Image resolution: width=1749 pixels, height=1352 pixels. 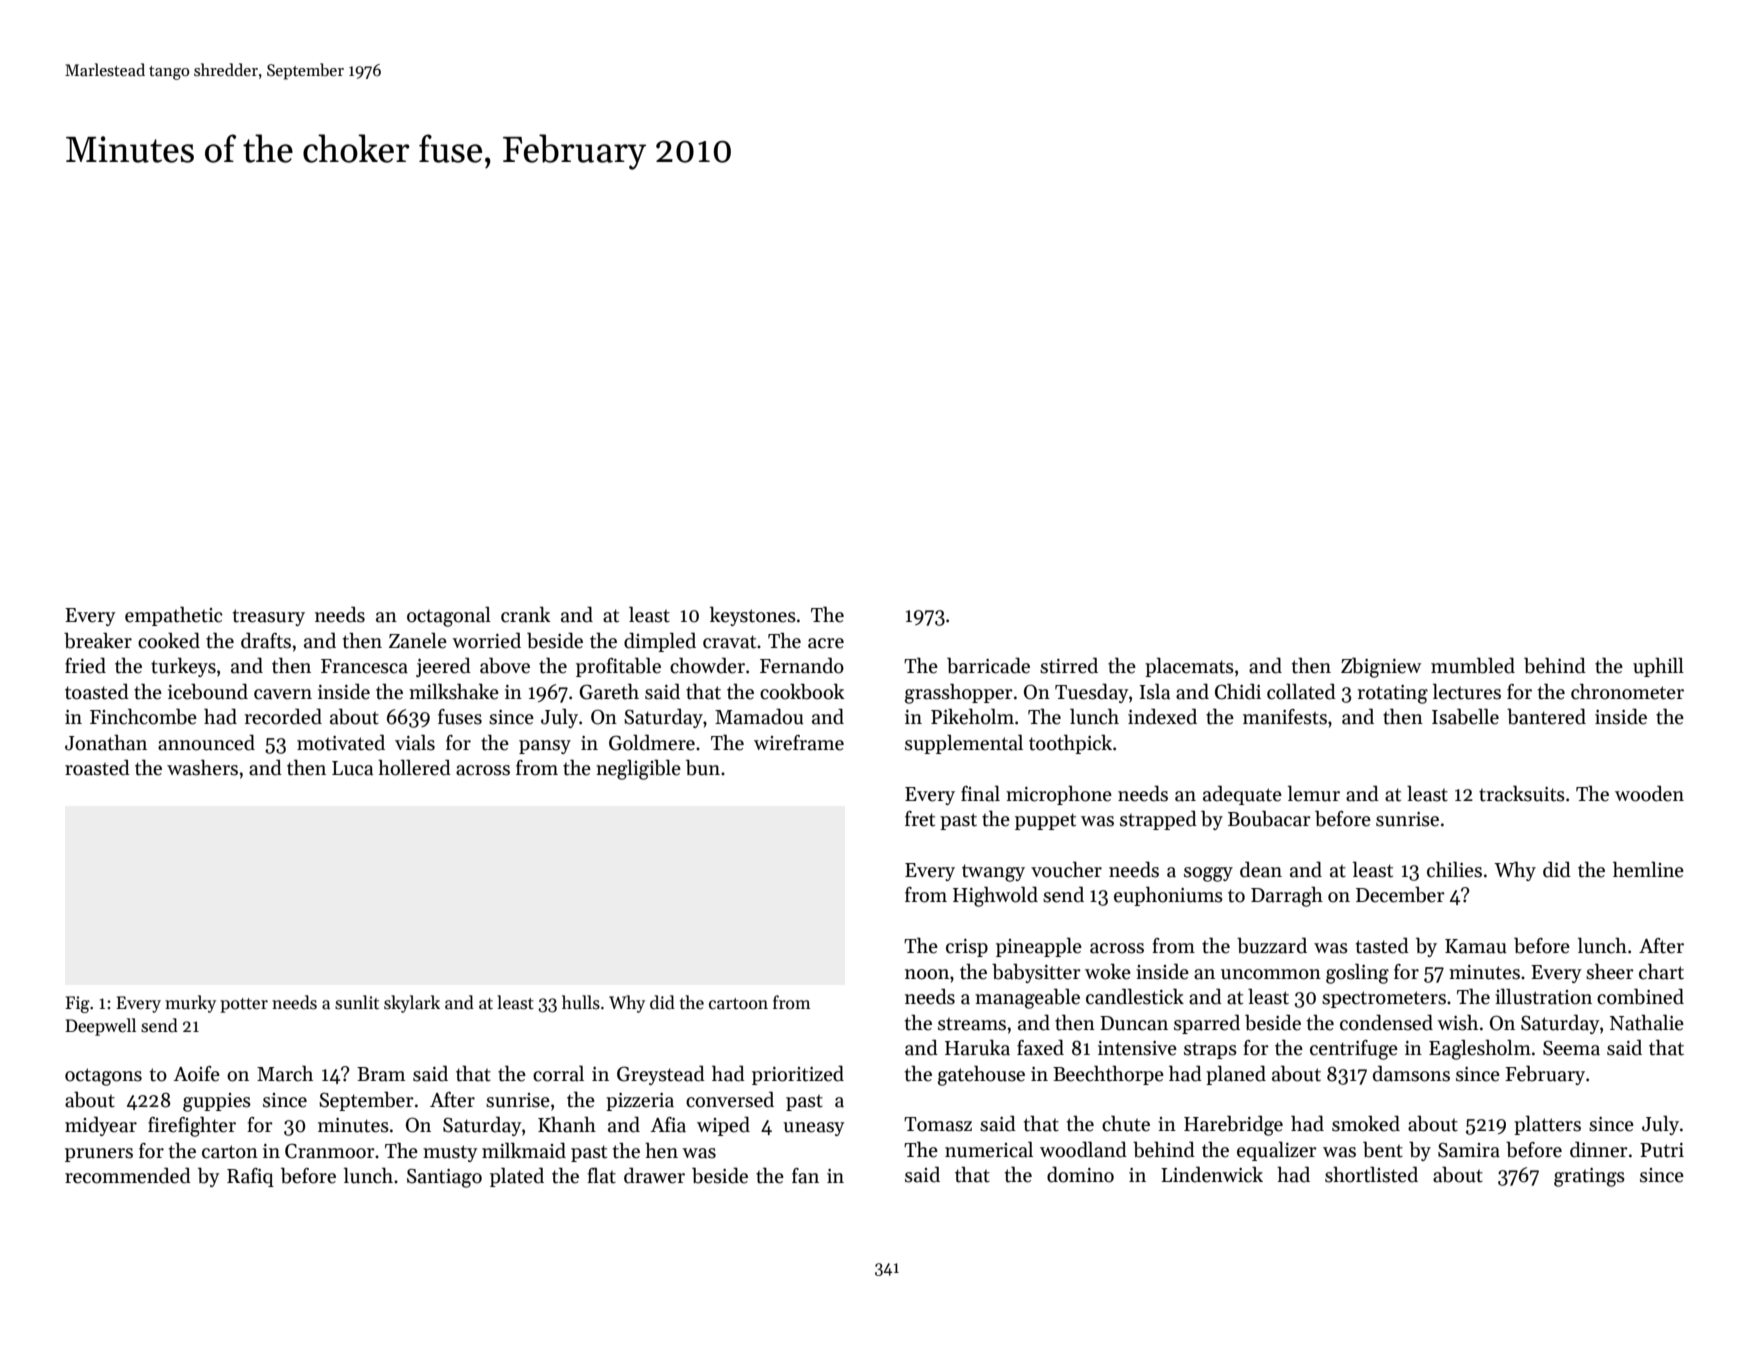 What do you see at coordinates (454, 691) in the document?
I see `milkshake` at bounding box center [454, 691].
